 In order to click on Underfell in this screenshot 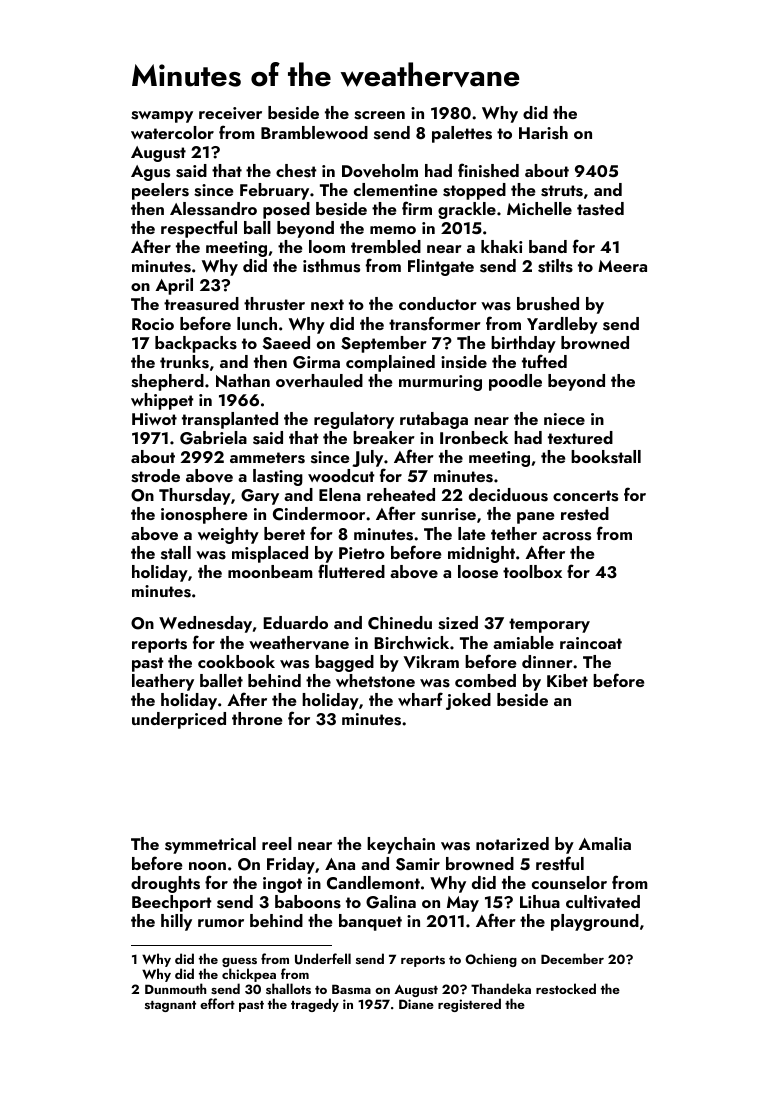, I will do `click(323, 959)`.
